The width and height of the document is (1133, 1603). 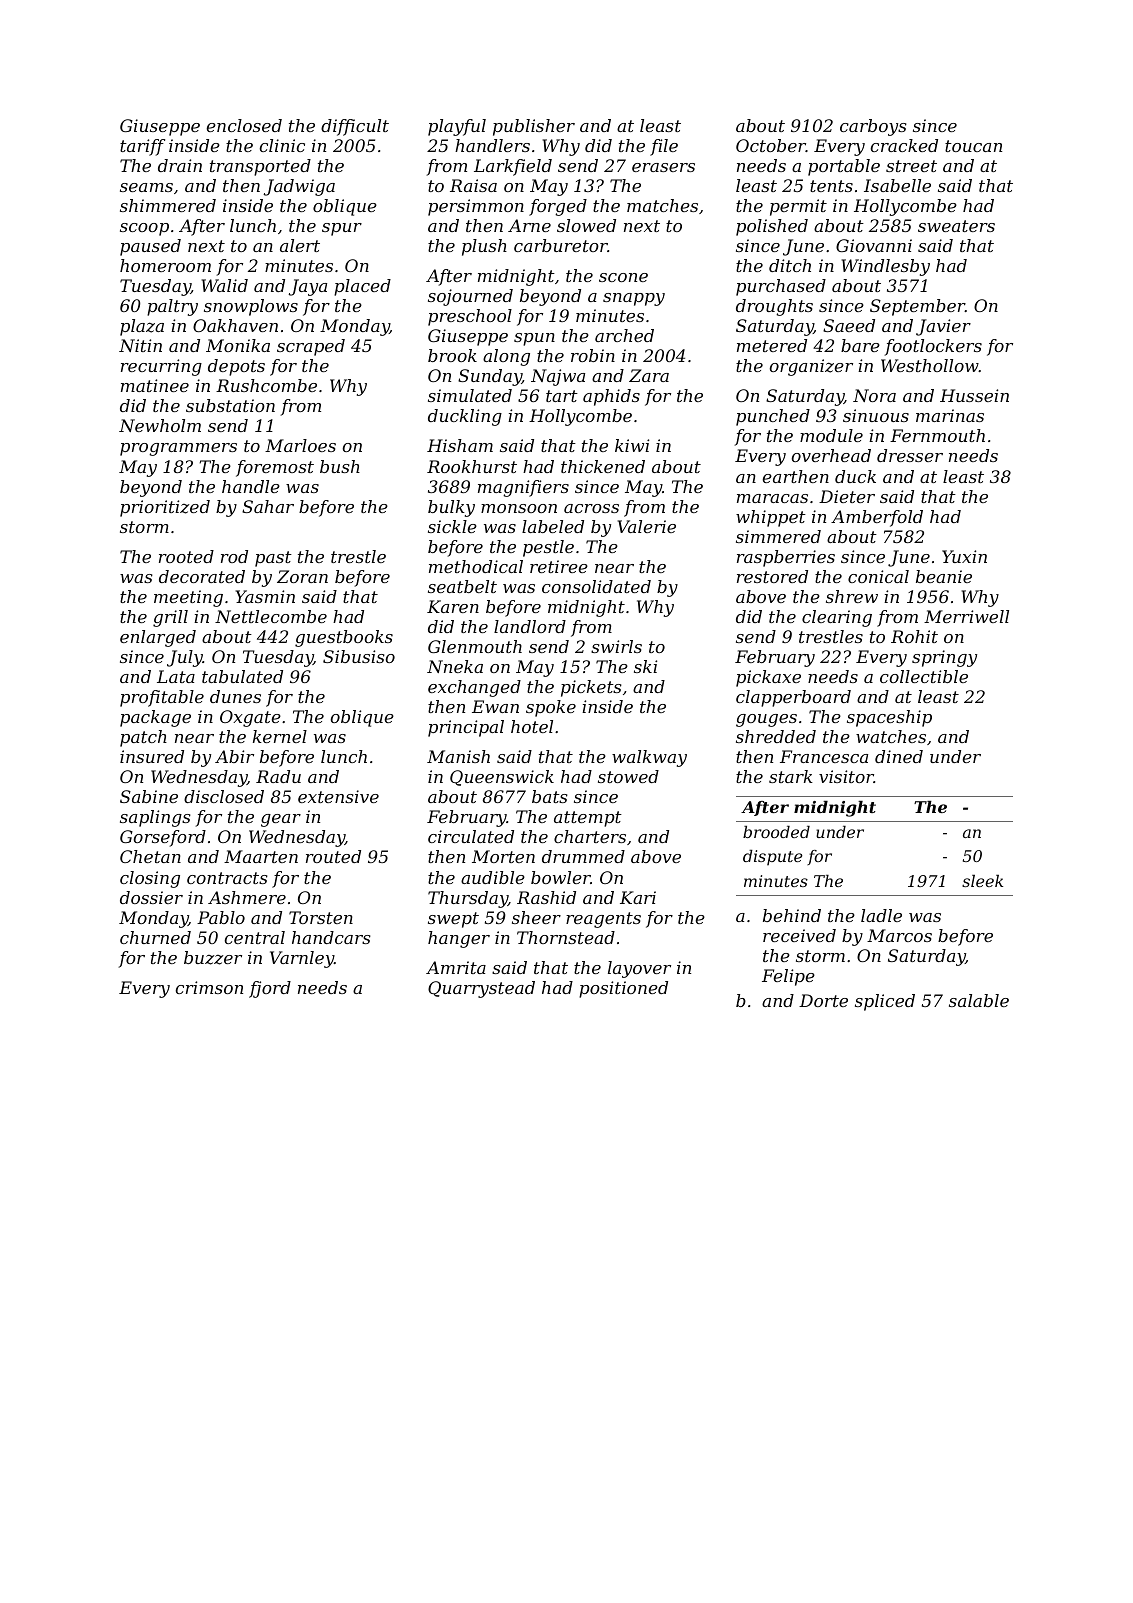 I want to click on fjord, so click(x=270, y=989).
